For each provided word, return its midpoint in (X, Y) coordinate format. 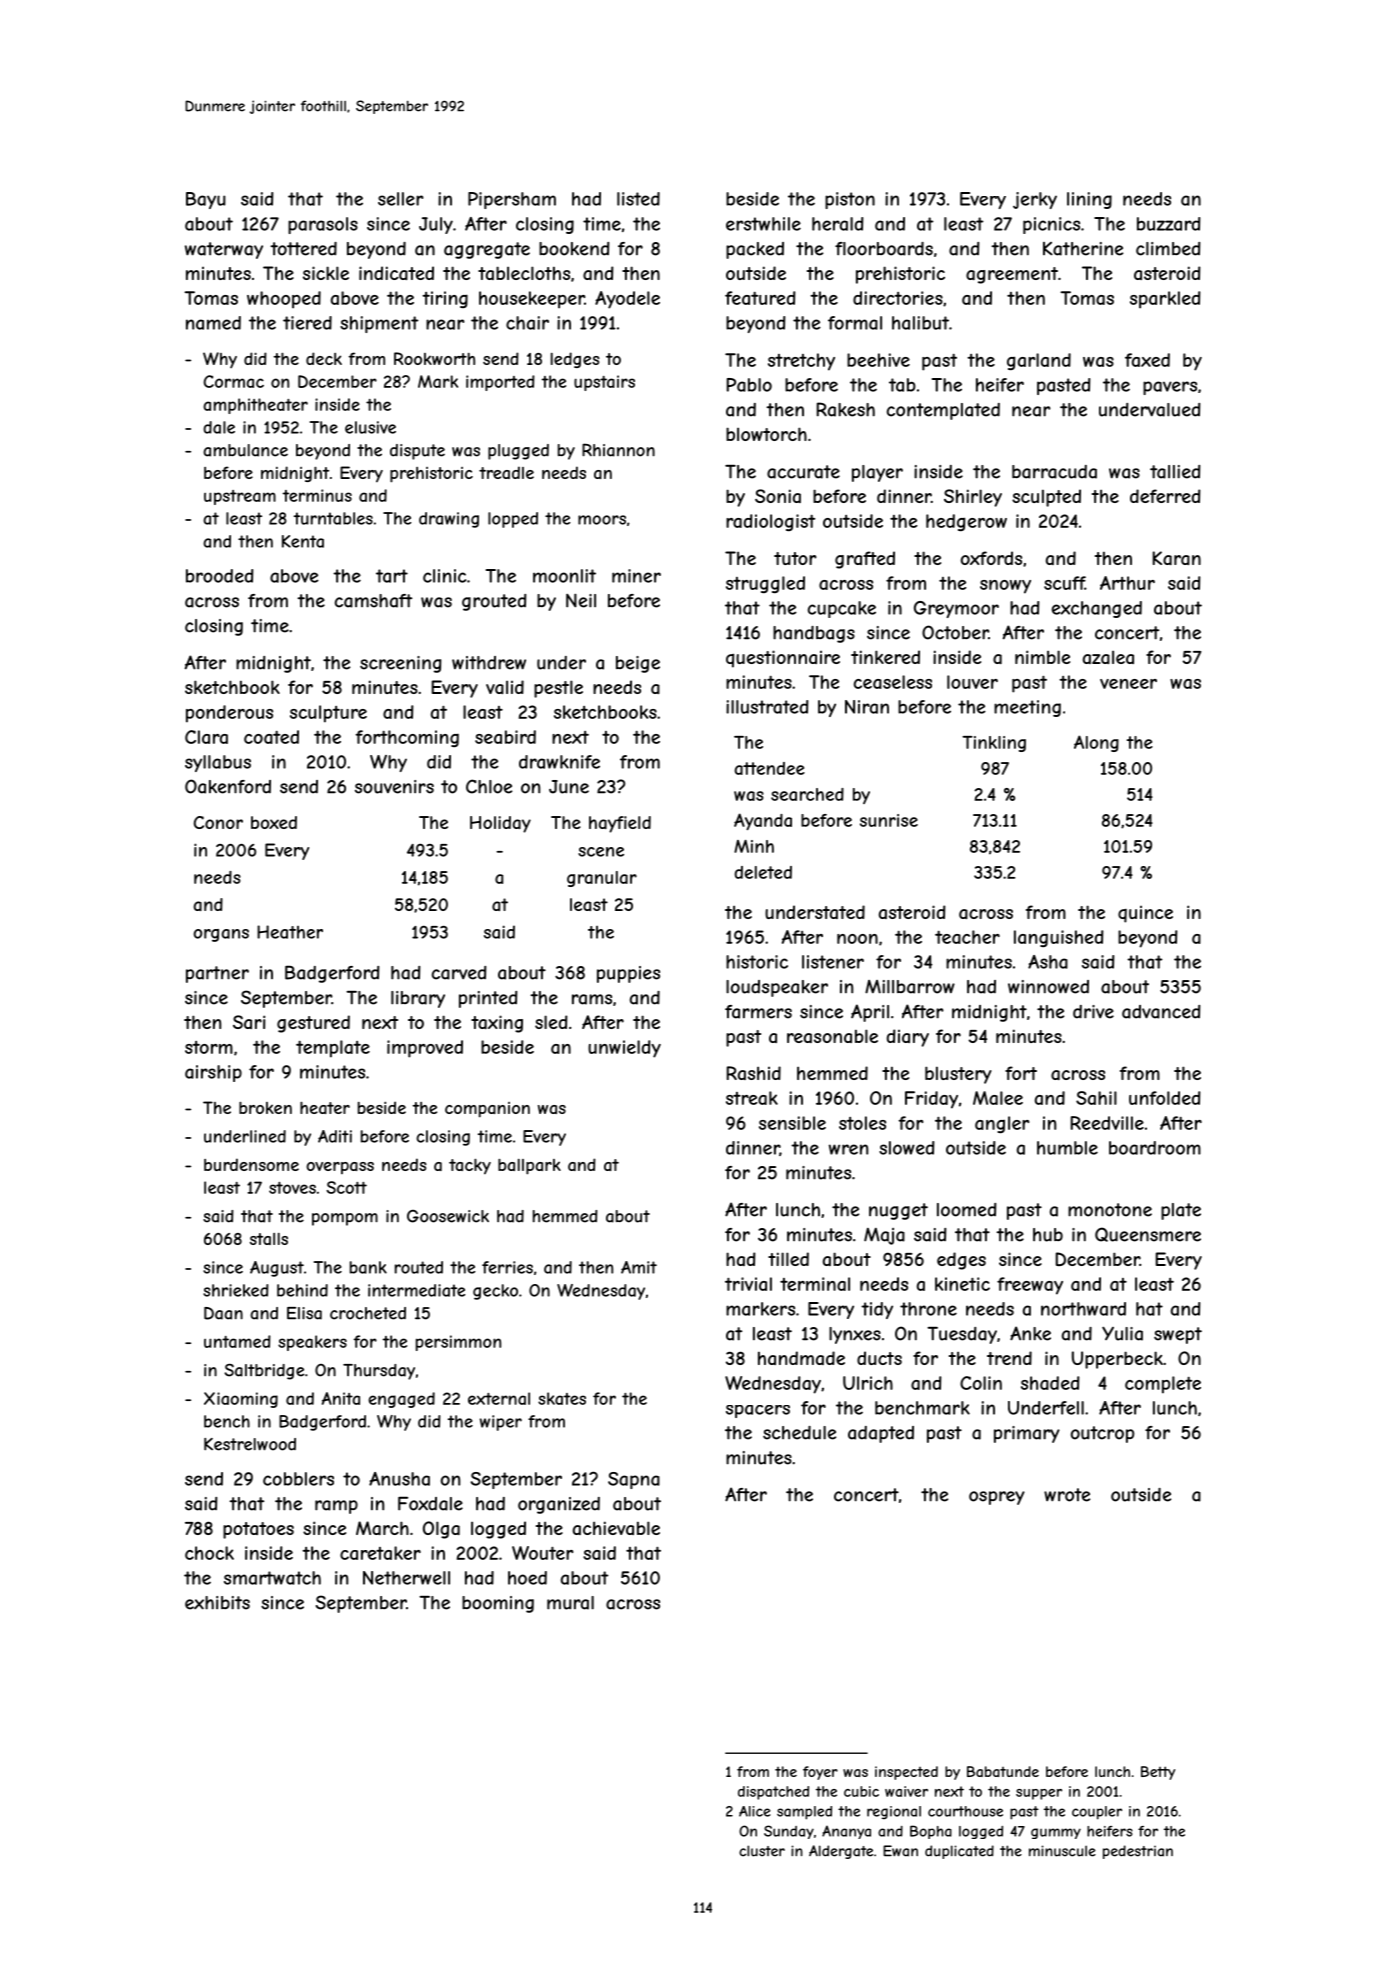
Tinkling (994, 744)
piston (850, 200)
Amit (639, 1267)
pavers (1170, 388)
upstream (240, 497)
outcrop (1102, 1434)
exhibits (217, 1603)
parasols (323, 225)
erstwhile (763, 224)
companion (487, 1110)
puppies (628, 974)
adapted (881, 1434)
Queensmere (1148, 1234)
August (277, 1269)
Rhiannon (618, 450)
